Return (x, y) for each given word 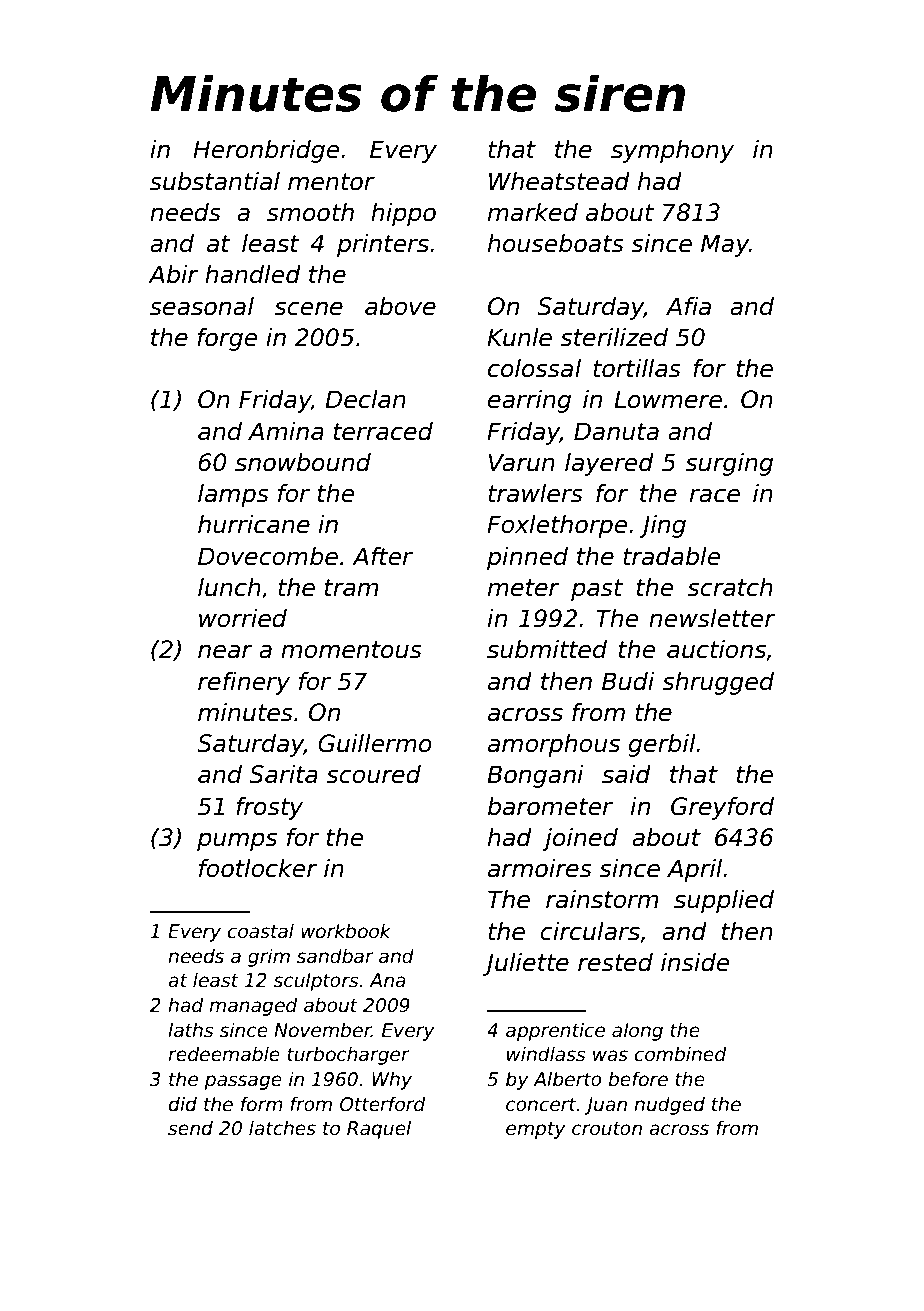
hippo (403, 214)
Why (392, 1080)
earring (529, 401)
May (725, 245)
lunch (229, 587)
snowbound (303, 462)
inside (695, 962)
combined (680, 1054)
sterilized (614, 337)
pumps (237, 841)
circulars (590, 931)
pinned (527, 558)
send (190, 1128)
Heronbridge (266, 151)
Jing (662, 526)
